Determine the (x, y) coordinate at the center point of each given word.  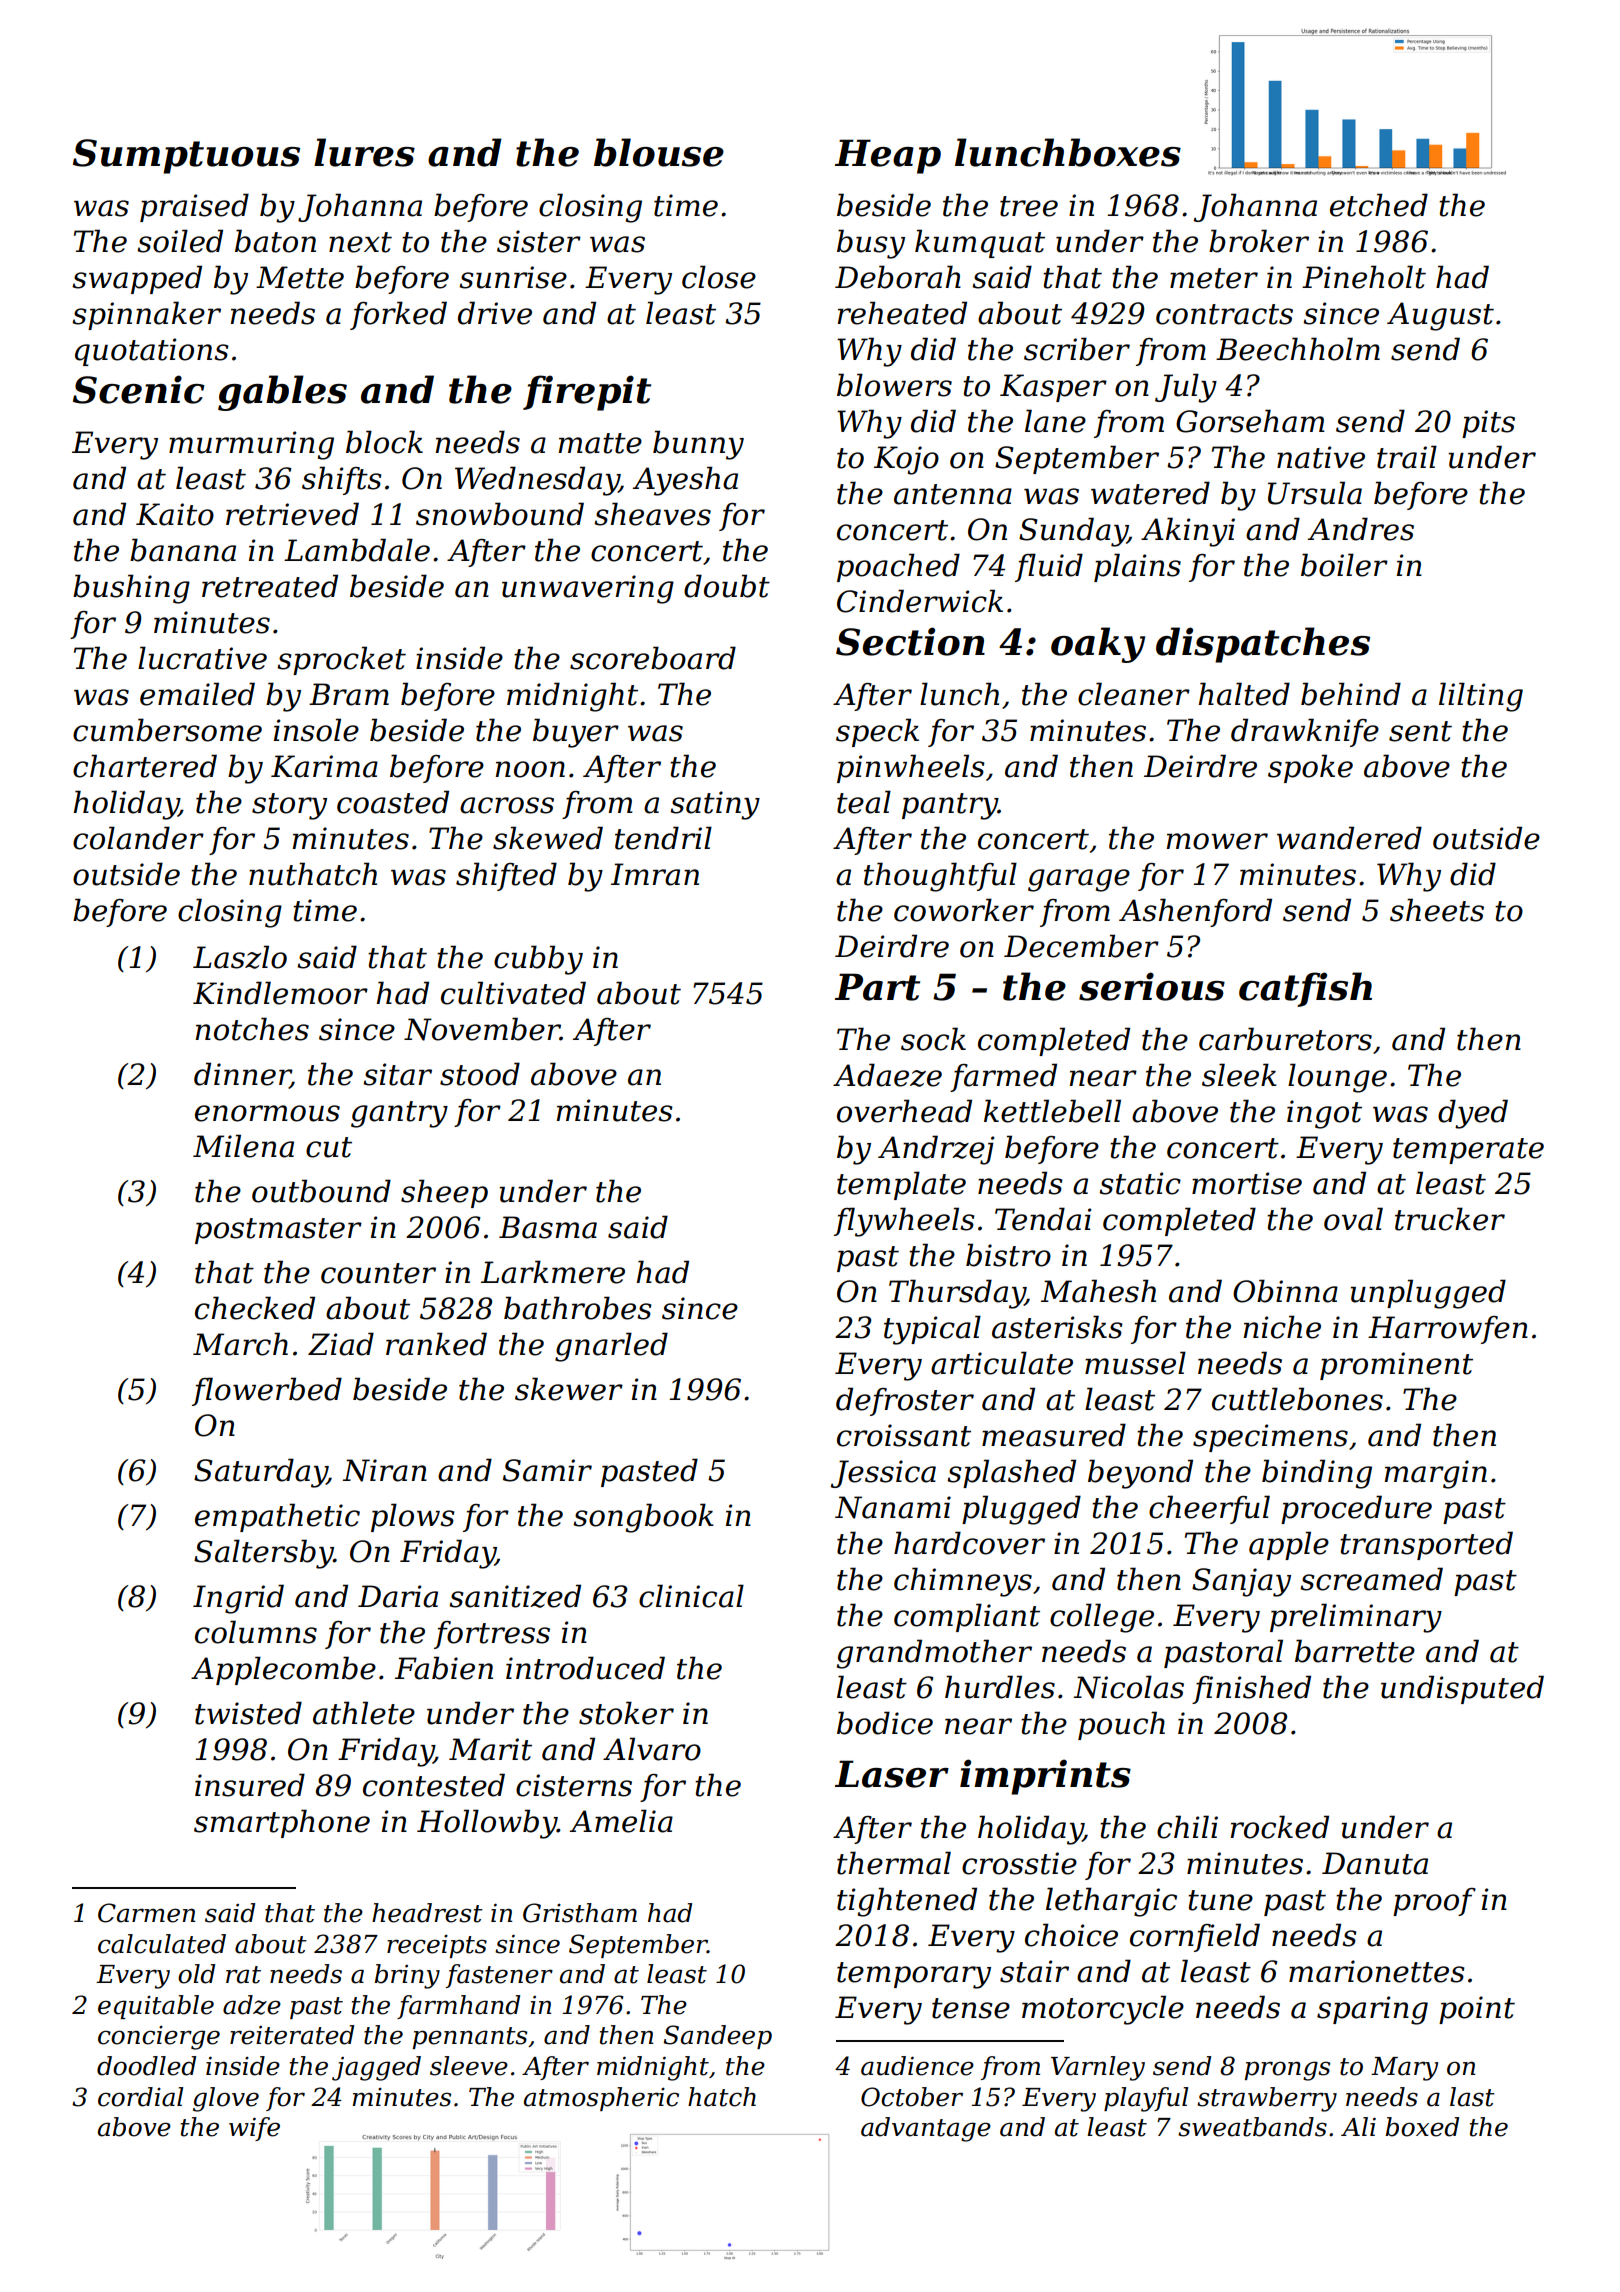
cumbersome (167, 730)
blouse (659, 152)
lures (364, 152)
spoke (1310, 768)
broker (1259, 241)
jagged (376, 2068)
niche (1282, 1327)
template (901, 1185)
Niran (385, 1470)
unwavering (588, 589)
